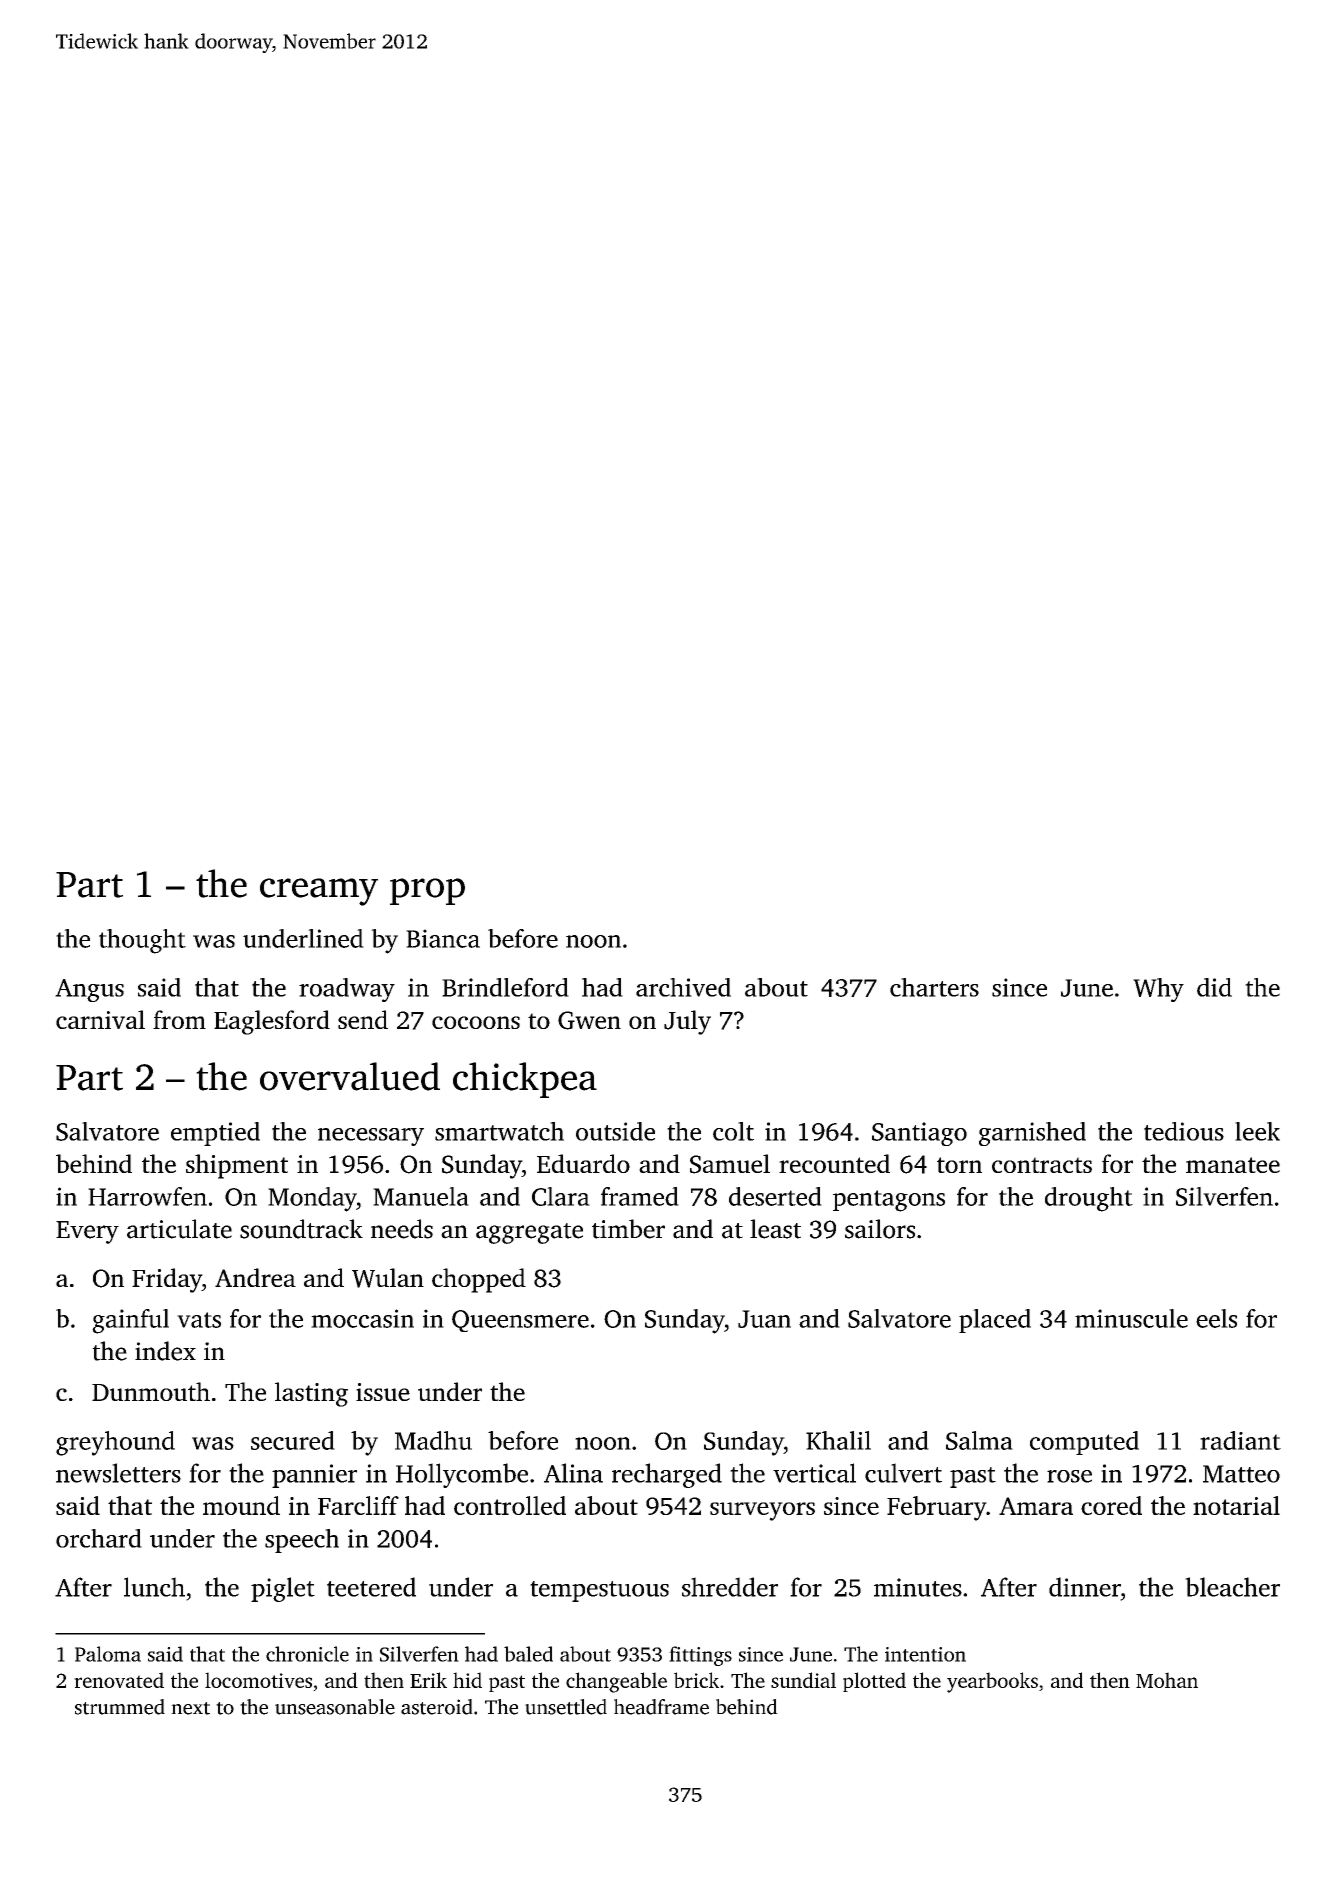 The width and height of the screenshot is (1336, 1889). What do you see at coordinates (640, 1196) in the screenshot?
I see `framed` at bounding box center [640, 1196].
